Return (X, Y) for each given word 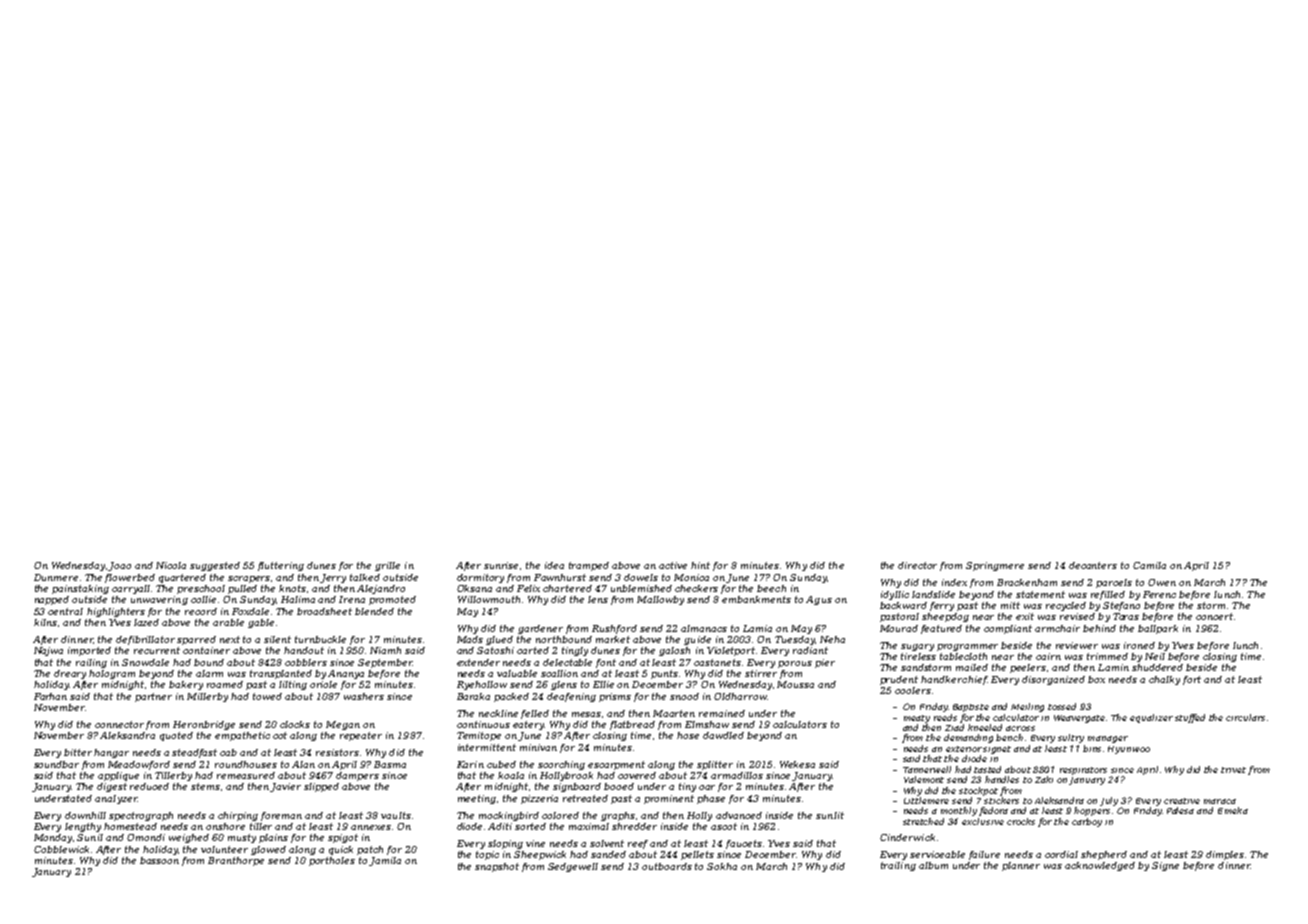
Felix (528, 588)
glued (499, 640)
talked (365, 577)
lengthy (83, 827)
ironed (1139, 645)
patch (370, 850)
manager (1108, 739)
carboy (1087, 822)
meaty (917, 719)
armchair (1057, 628)
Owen (1162, 582)
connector (119, 724)
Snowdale (145, 662)
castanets (717, 662)
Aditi (500, 826)
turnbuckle (320, 639)
